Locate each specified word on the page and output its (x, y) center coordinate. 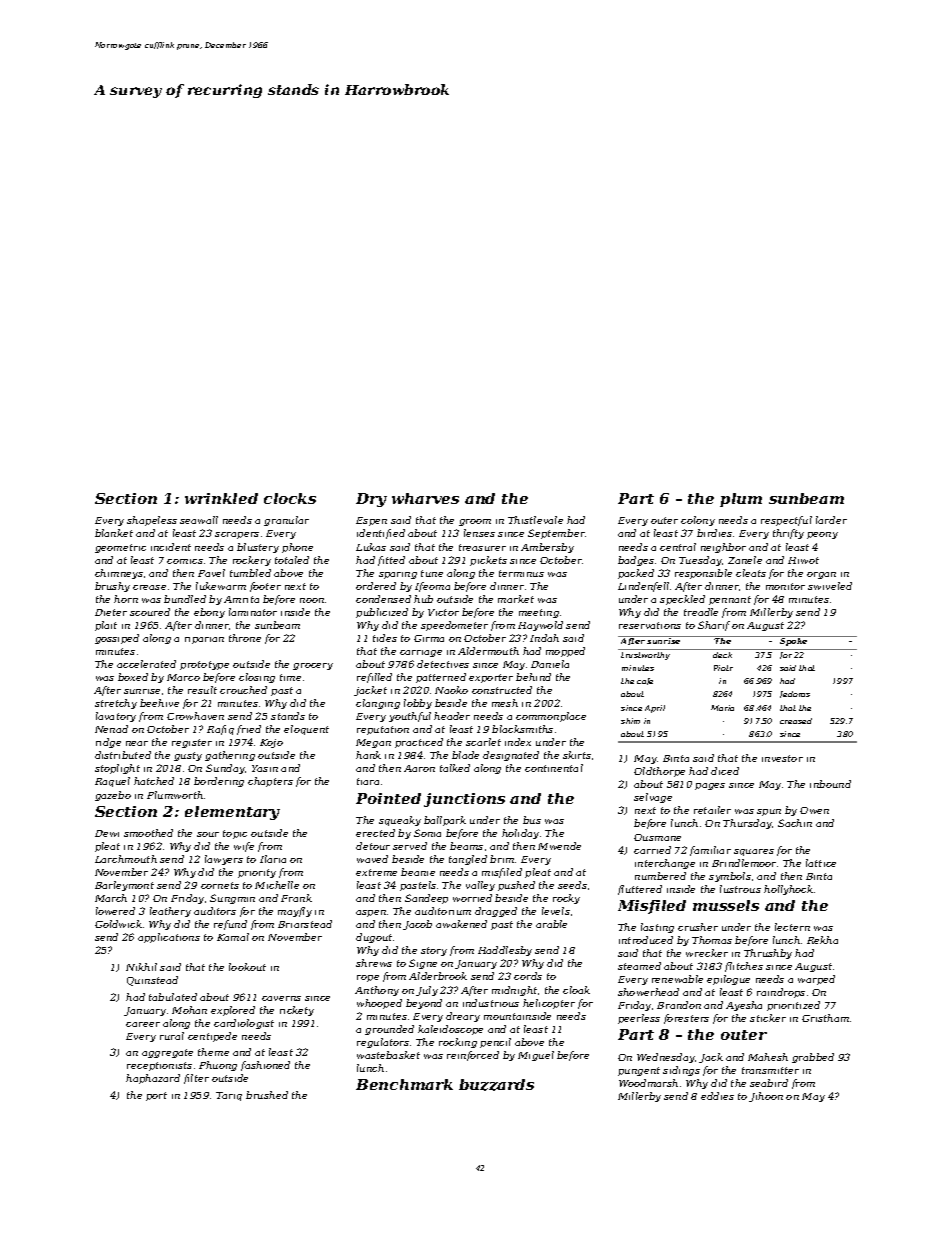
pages (710, 786)
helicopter (549, 1004)
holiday (520, 834)
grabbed (813, 1058)
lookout (247, 967)
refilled (374, 678)
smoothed (148, 833)
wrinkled (221, 498)
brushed (267, 1095)
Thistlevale (535, 520)
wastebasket (388, 1055)
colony (698, 521)
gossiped (117, 639)
